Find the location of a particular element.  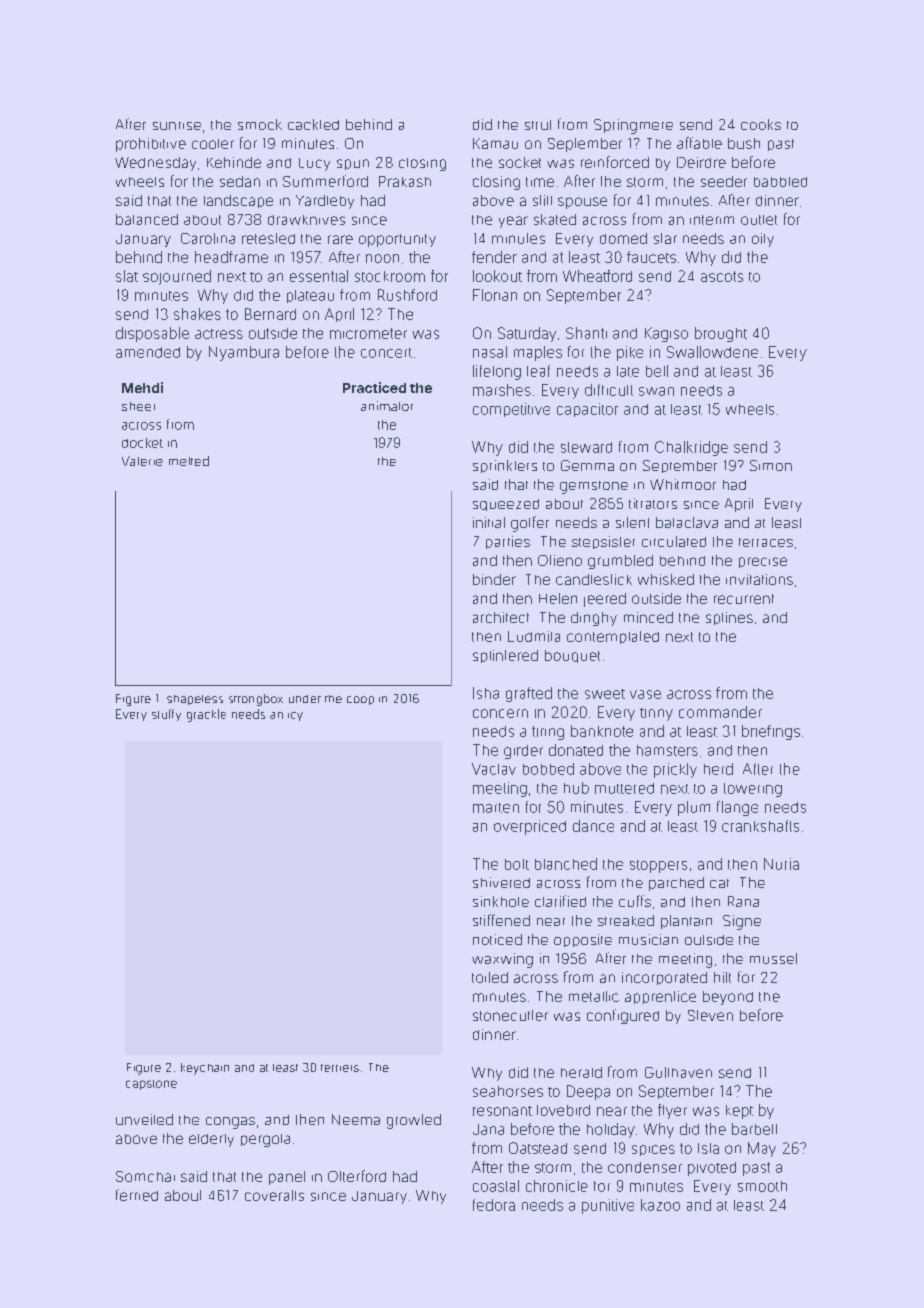

Practiced is located at coordinates (374, 387).
